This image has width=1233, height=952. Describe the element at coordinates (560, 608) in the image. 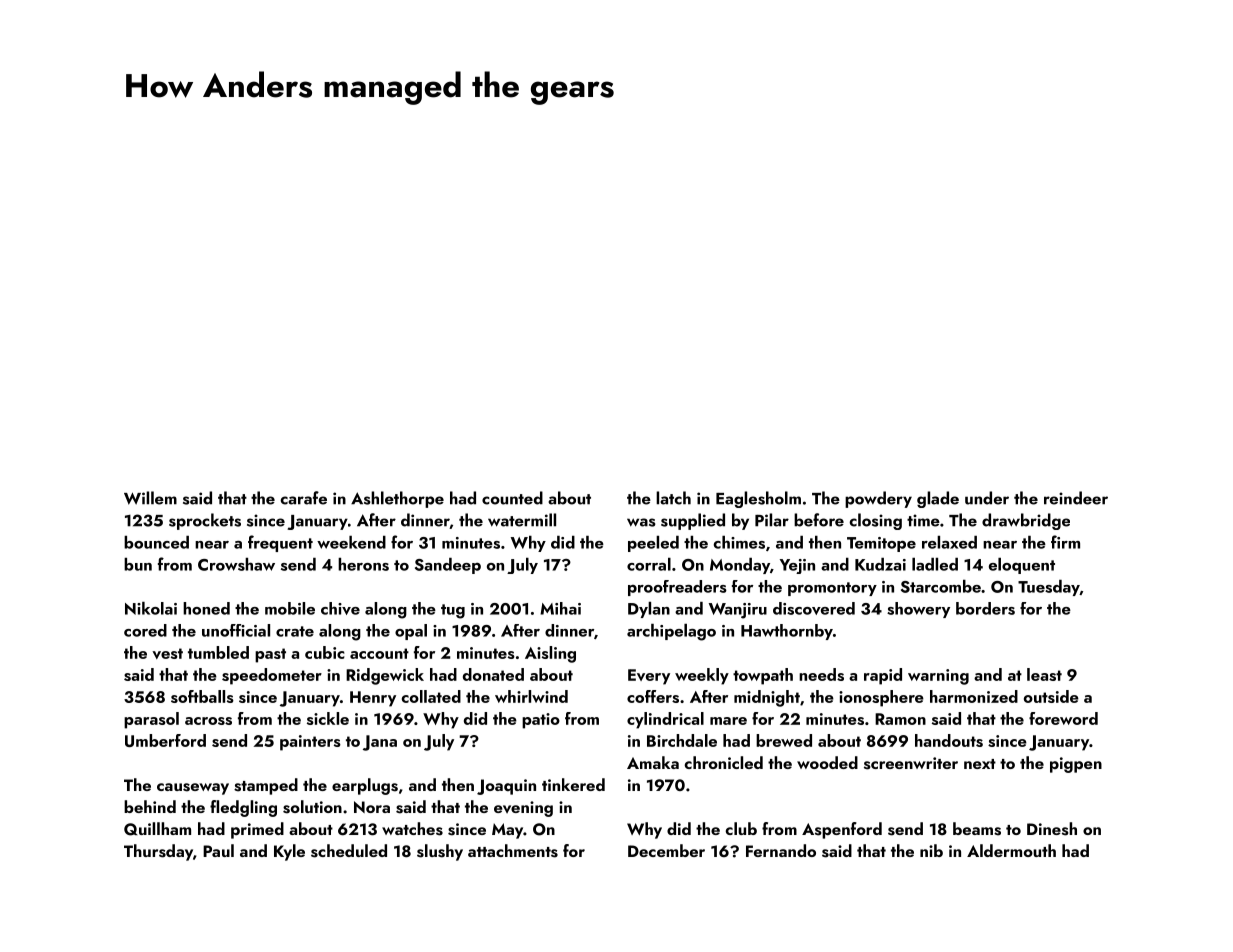

I see `Mihai` at that location.
